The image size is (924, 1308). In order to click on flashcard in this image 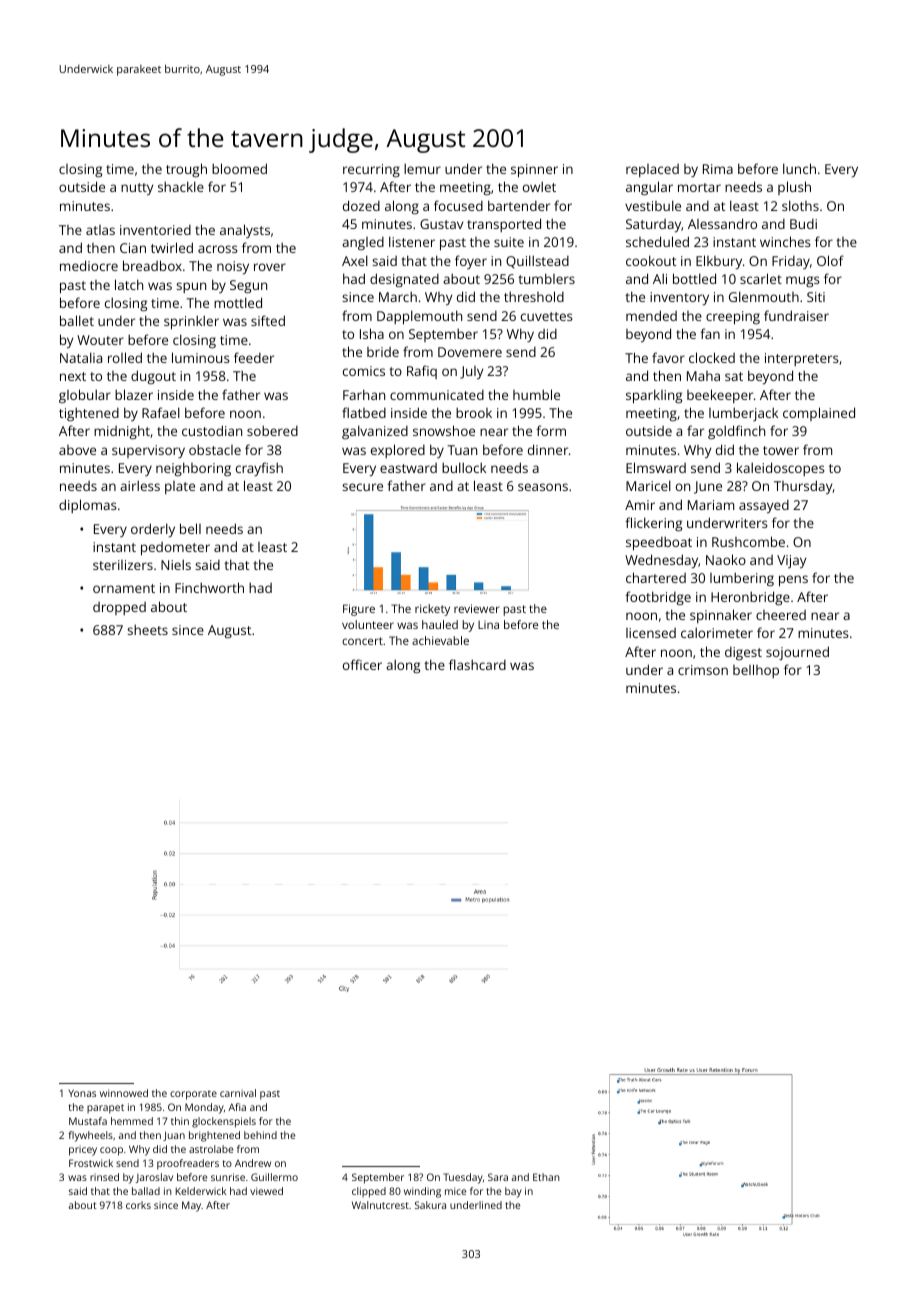, I will do `click(477, 664)`.
